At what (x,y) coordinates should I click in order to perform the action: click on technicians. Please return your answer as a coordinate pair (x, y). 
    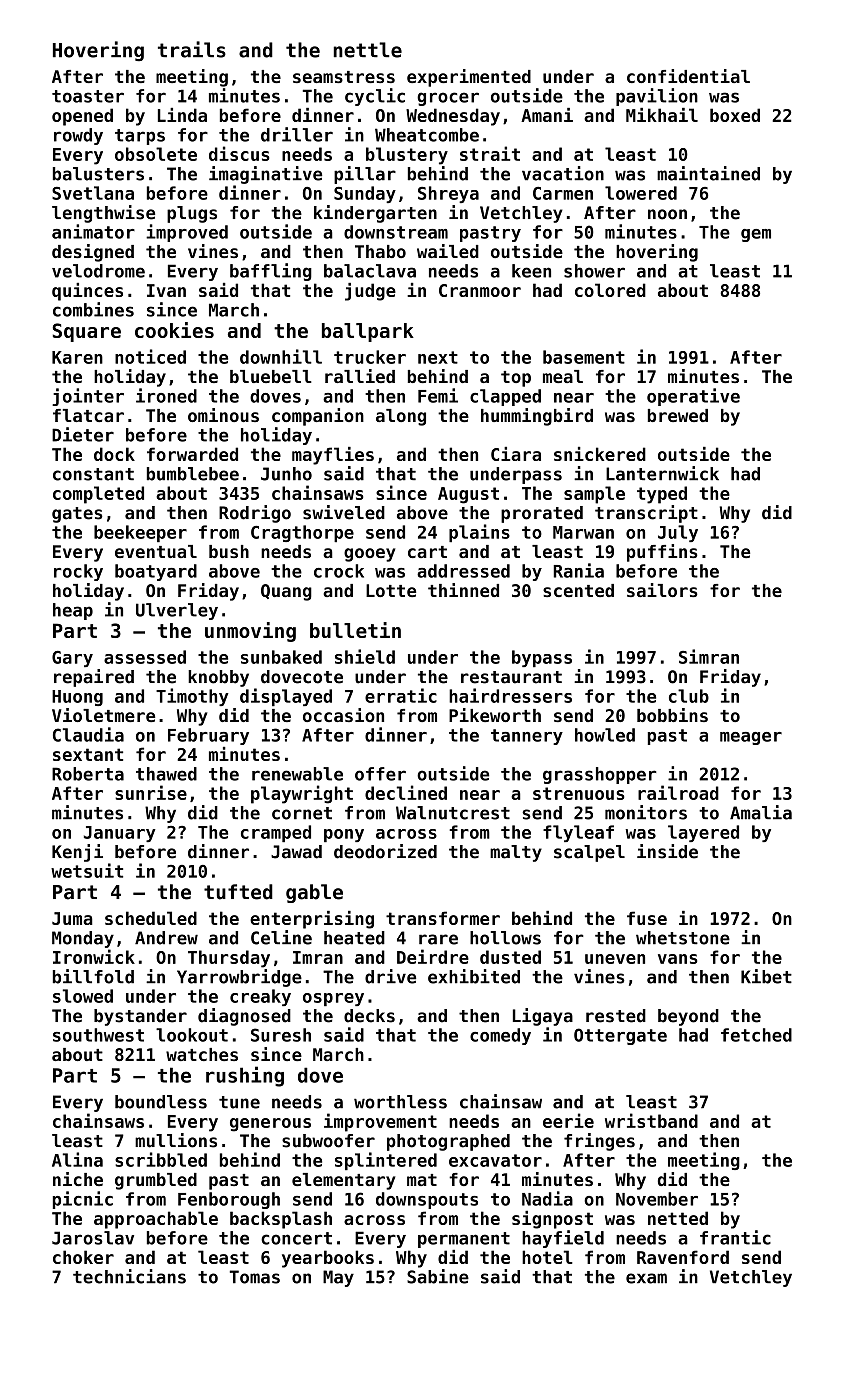
    Looking at the image, I should click on (129, 1276).
